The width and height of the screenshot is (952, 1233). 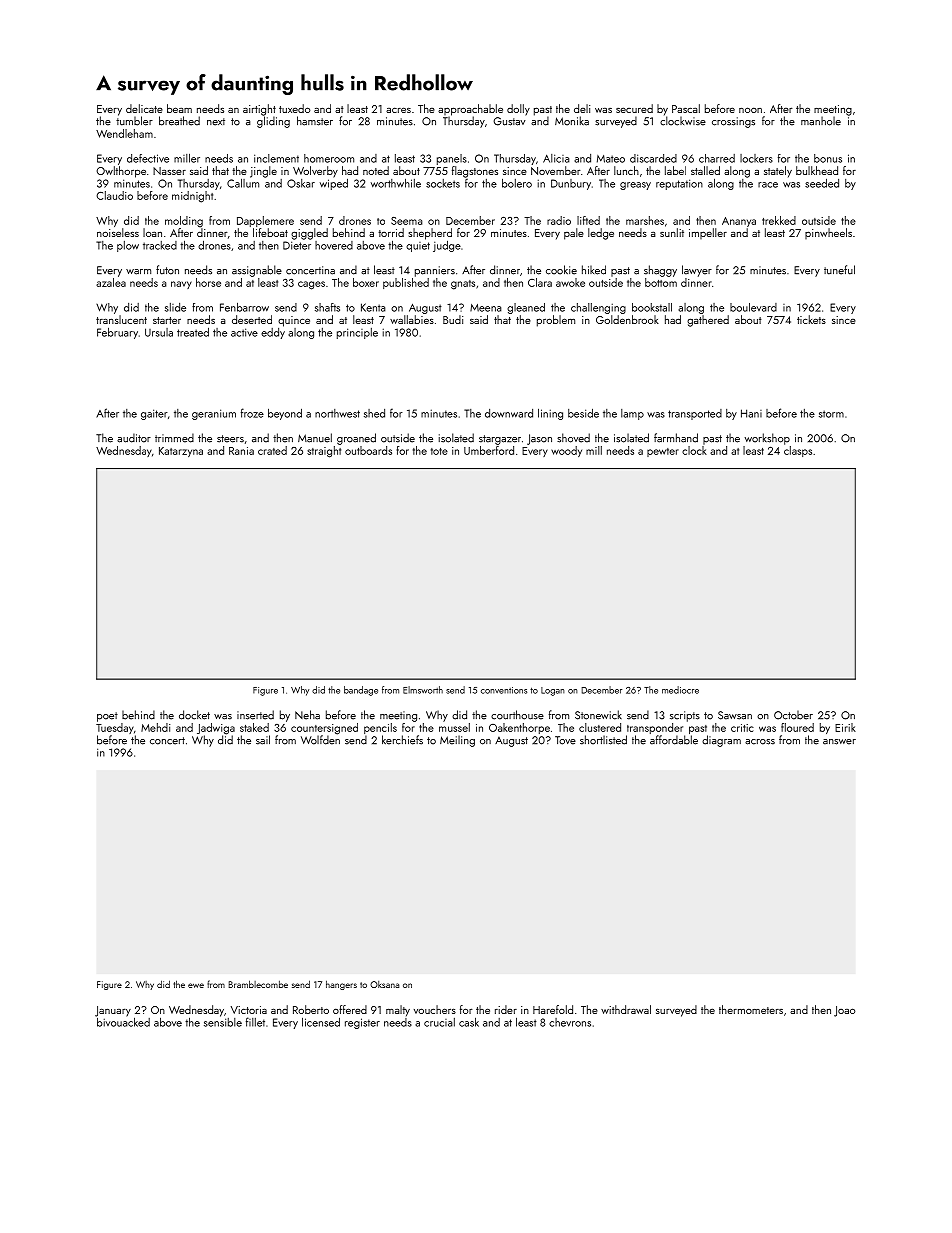 What do you see at coordinates (272, 450) in the screenshot?
I see `crated` at bounding box center [272, 450].
